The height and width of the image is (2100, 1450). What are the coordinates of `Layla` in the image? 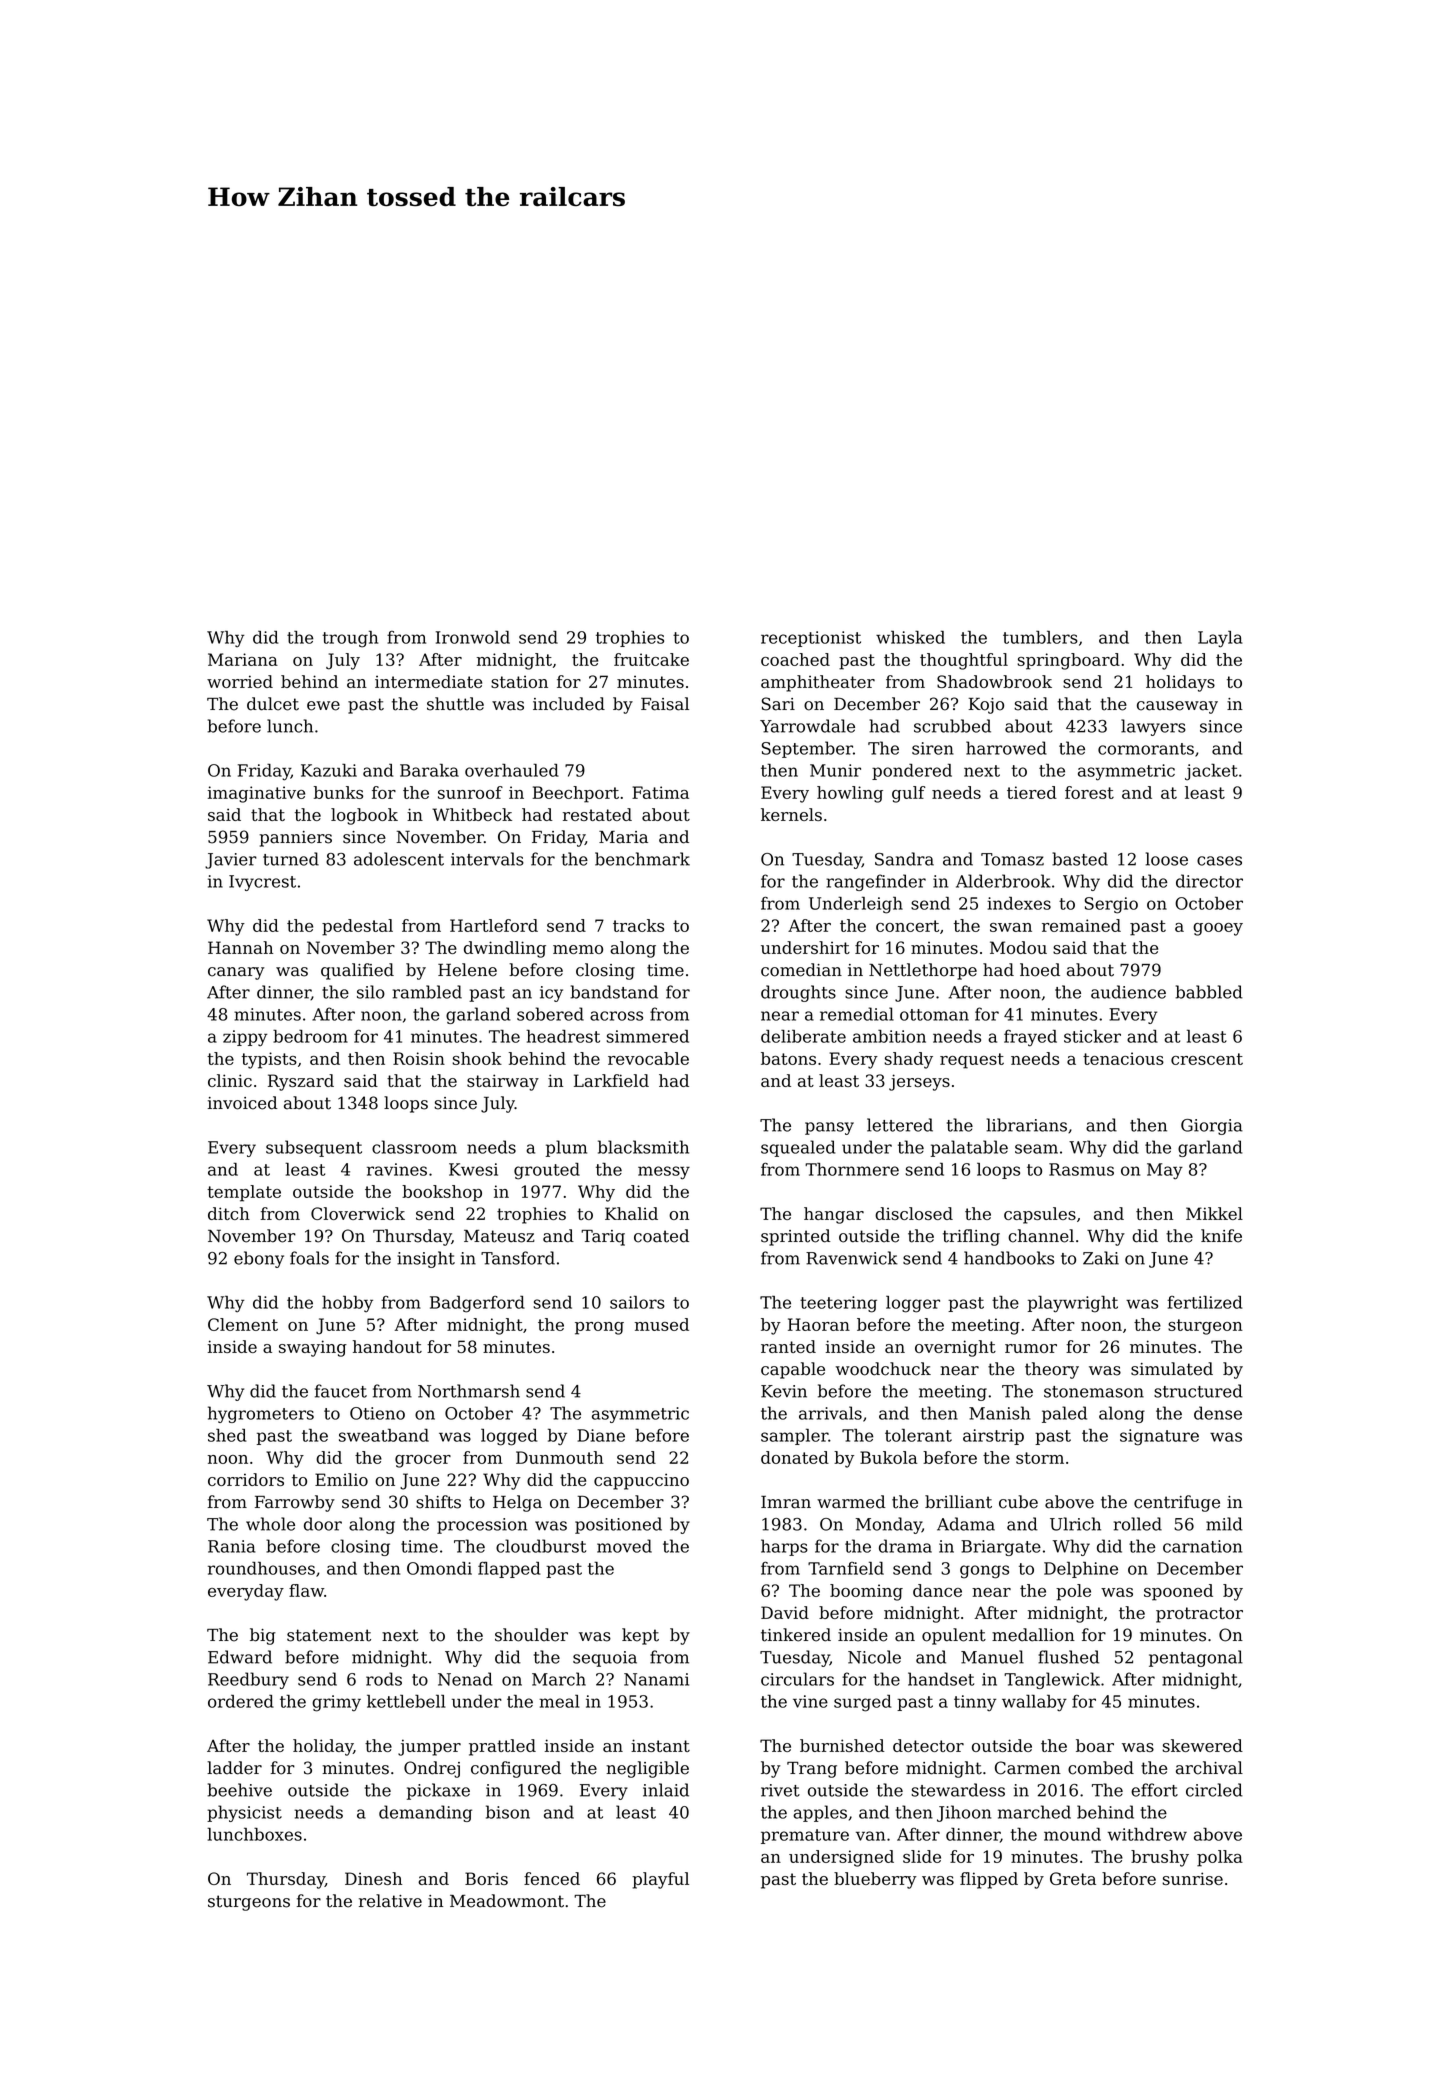 It's located at (1220, 639).
